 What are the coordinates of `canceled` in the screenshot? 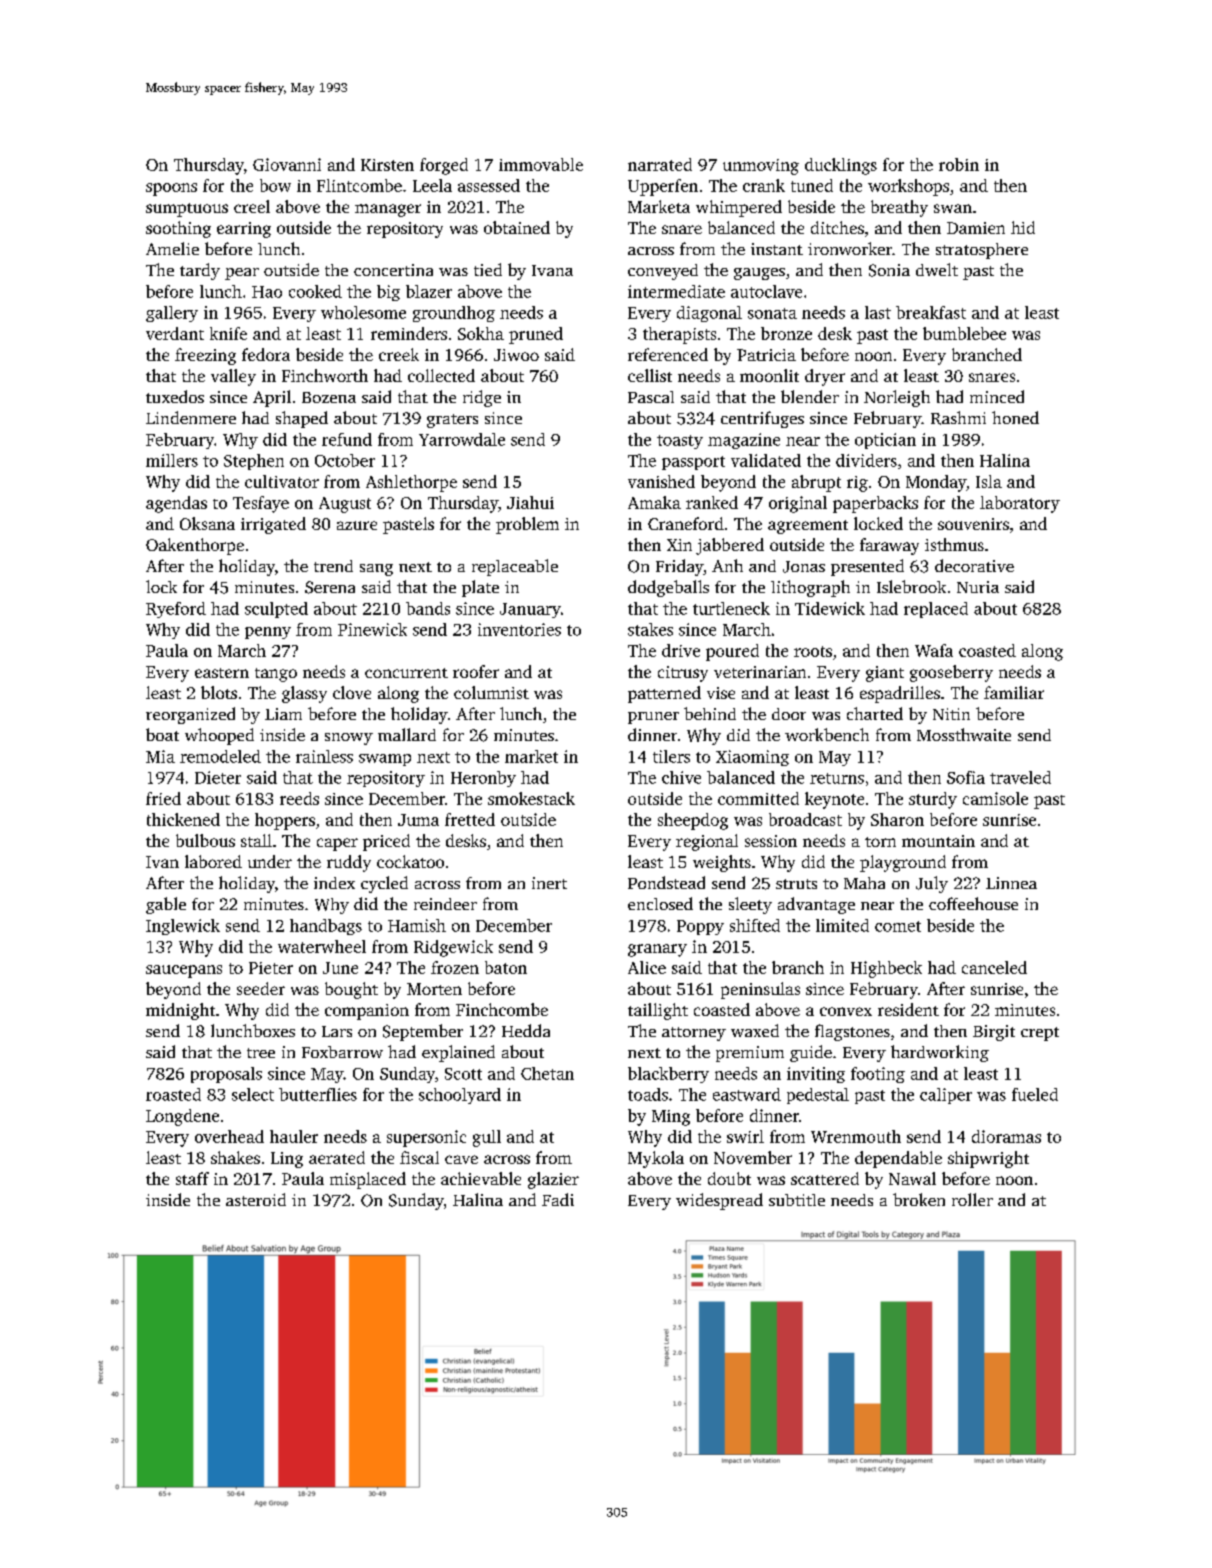 It's located at (994, 967).
